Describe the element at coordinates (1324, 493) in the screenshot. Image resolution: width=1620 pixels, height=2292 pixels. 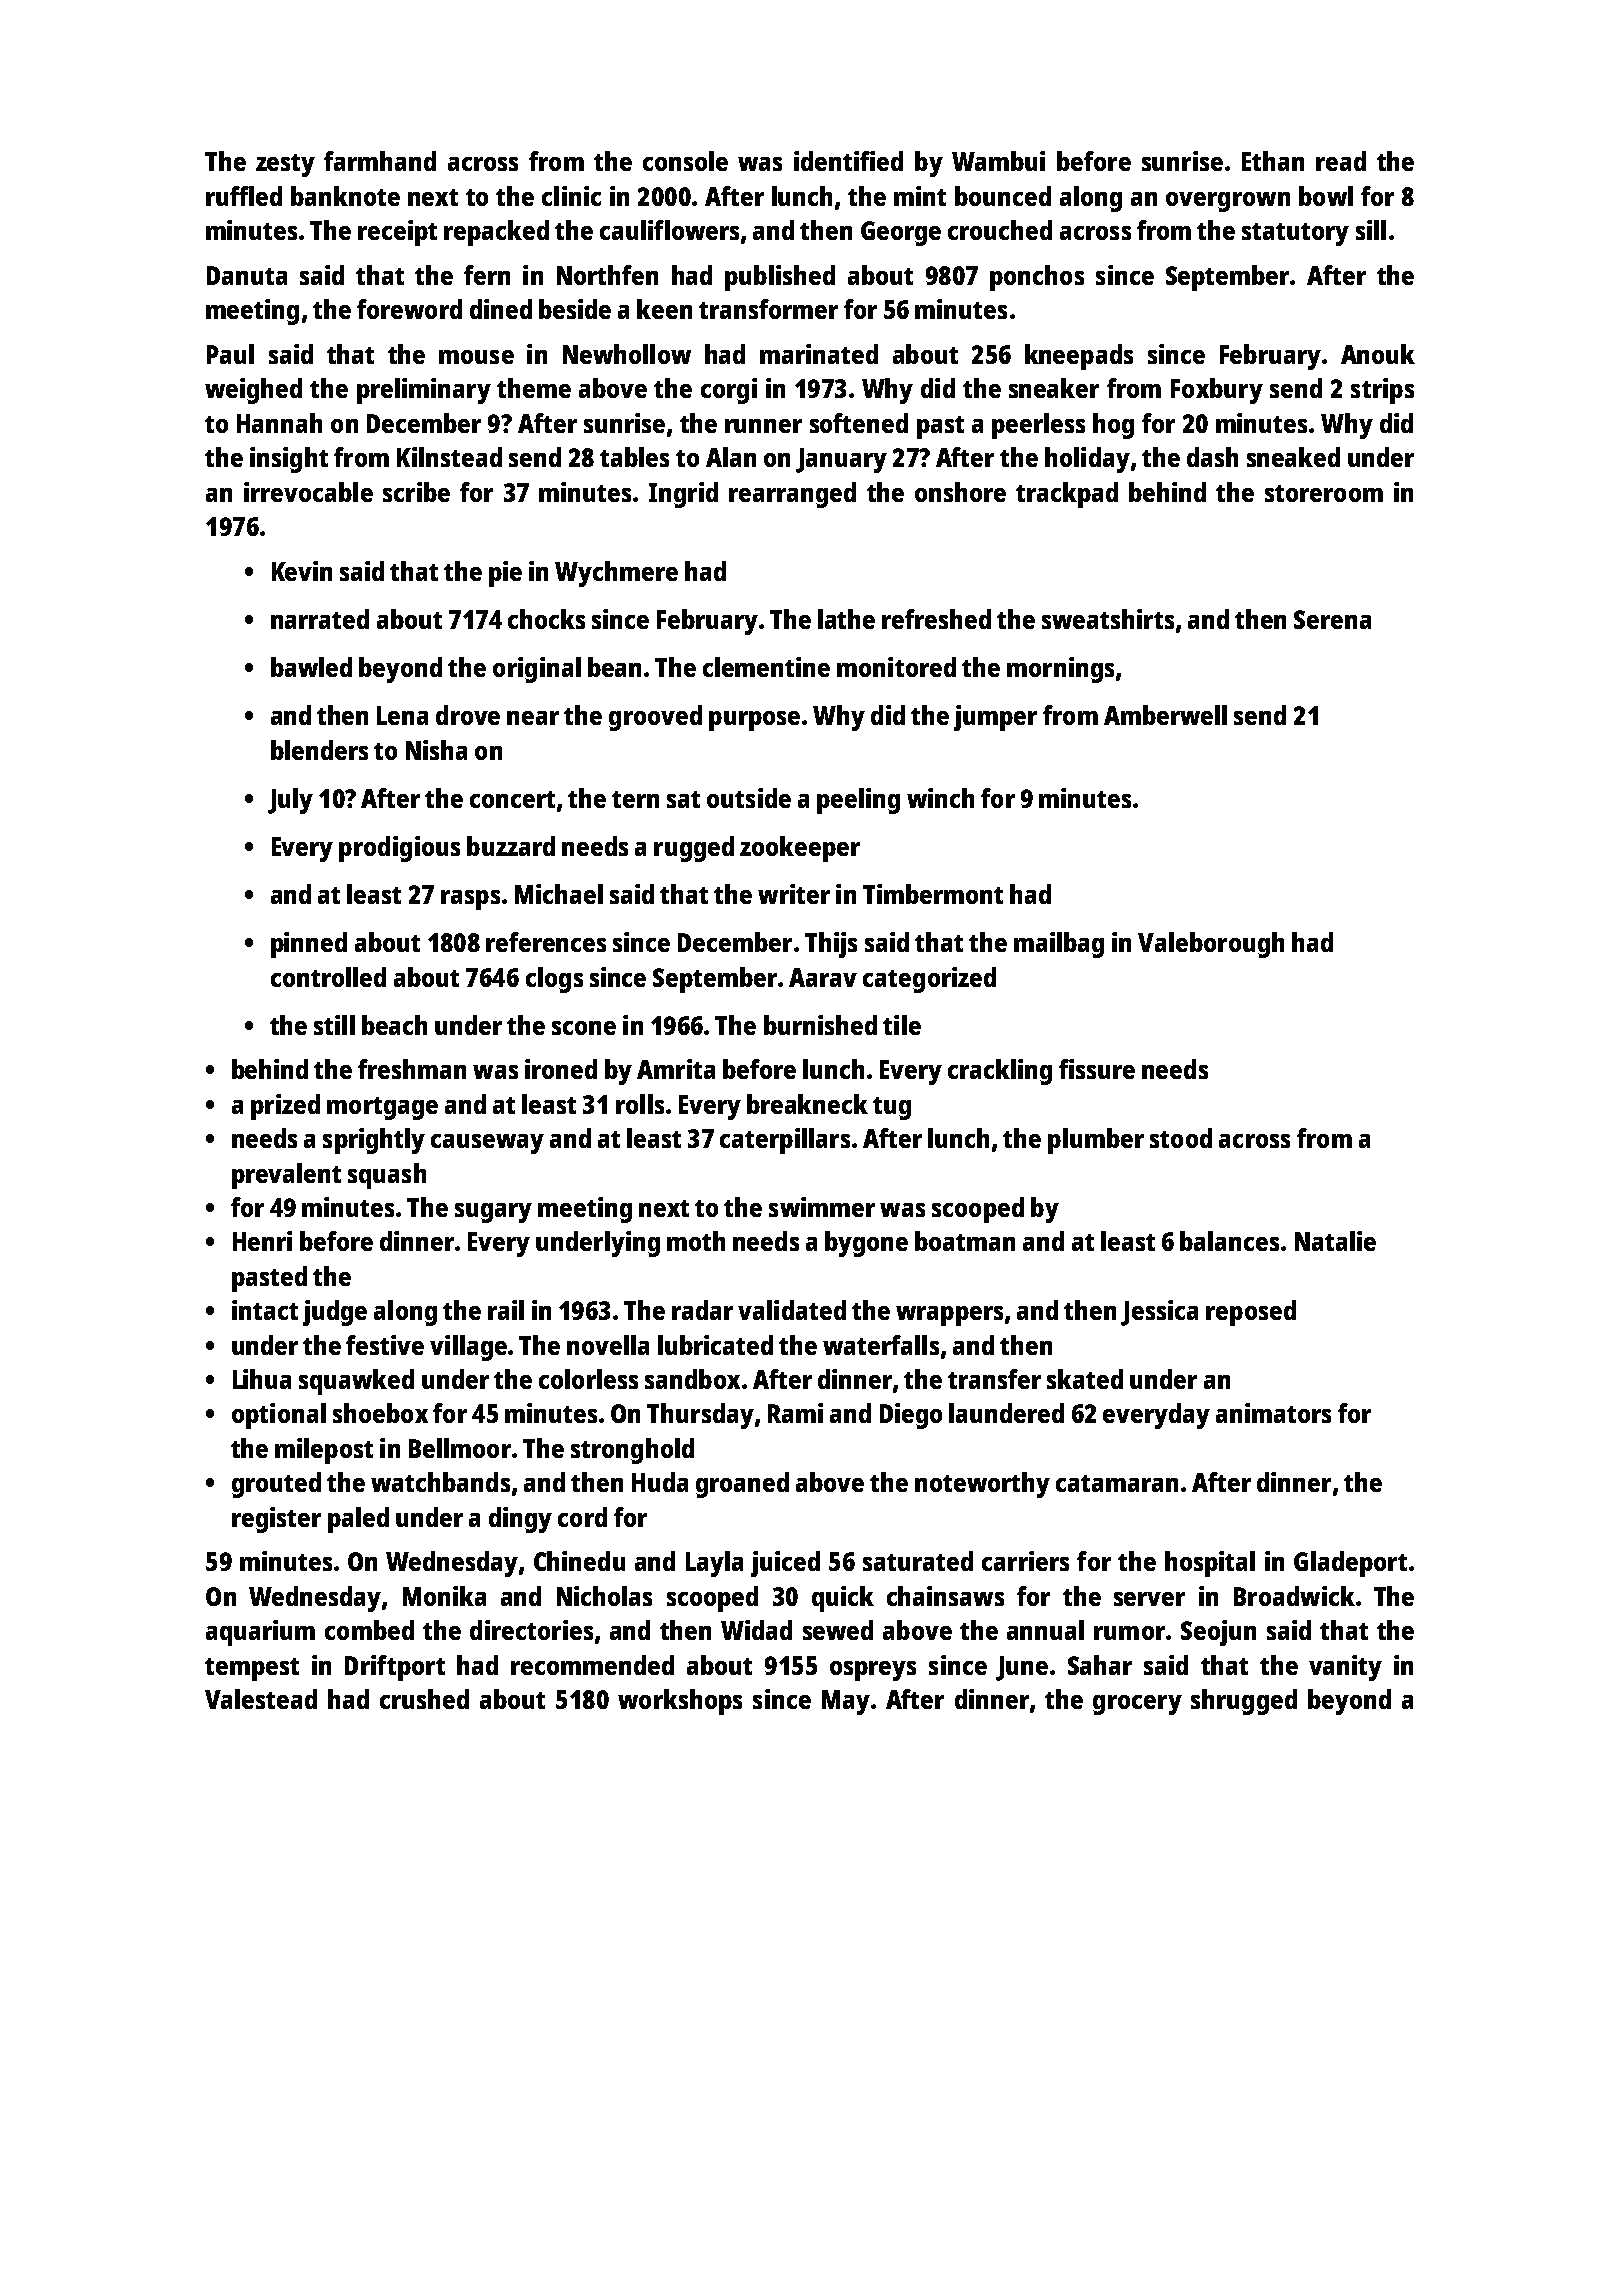
I see `storeroom` at that location.
